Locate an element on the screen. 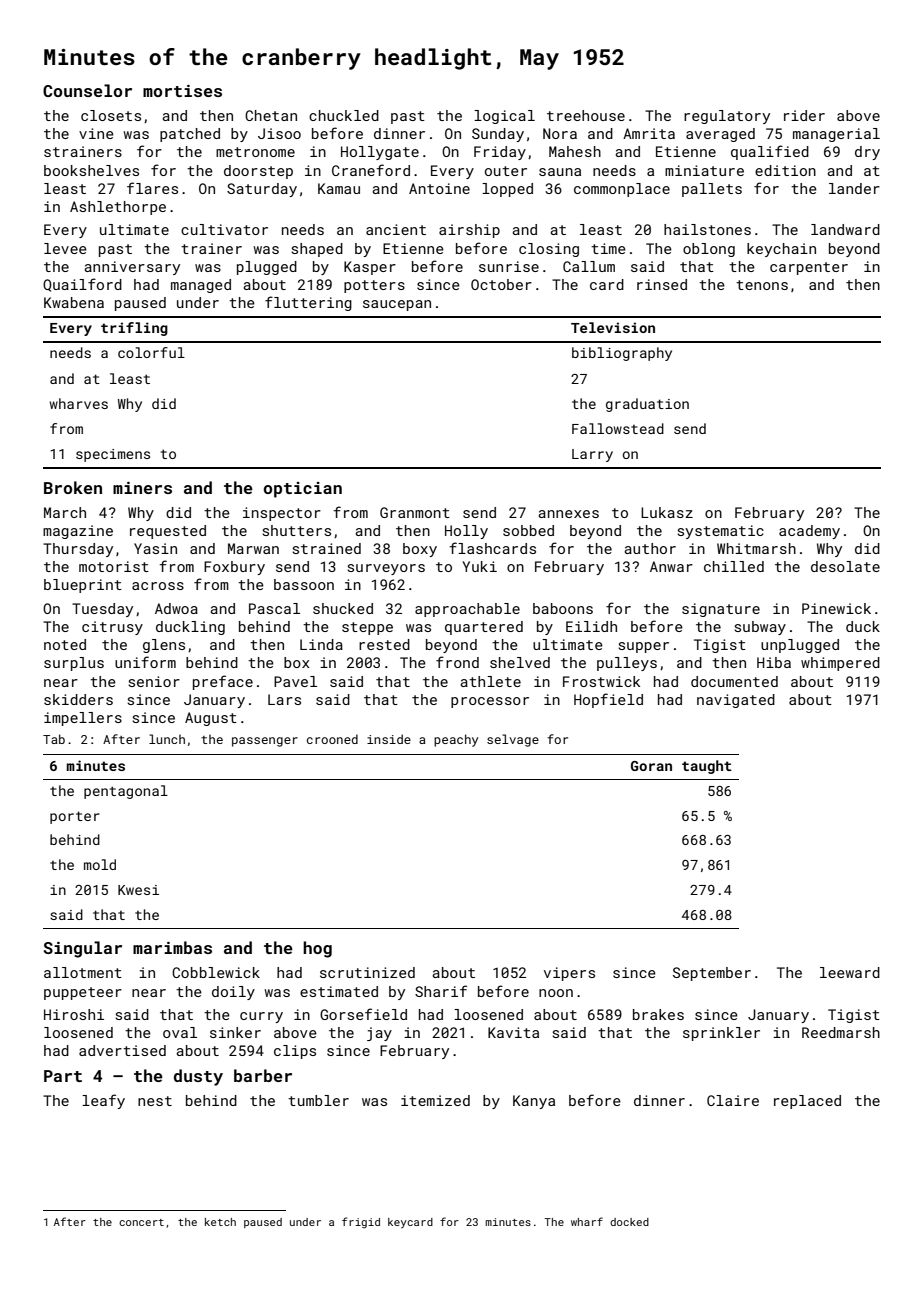 The width and height of the screenshot is (924, 1308). lopped is located at coordinates (507, 190).
